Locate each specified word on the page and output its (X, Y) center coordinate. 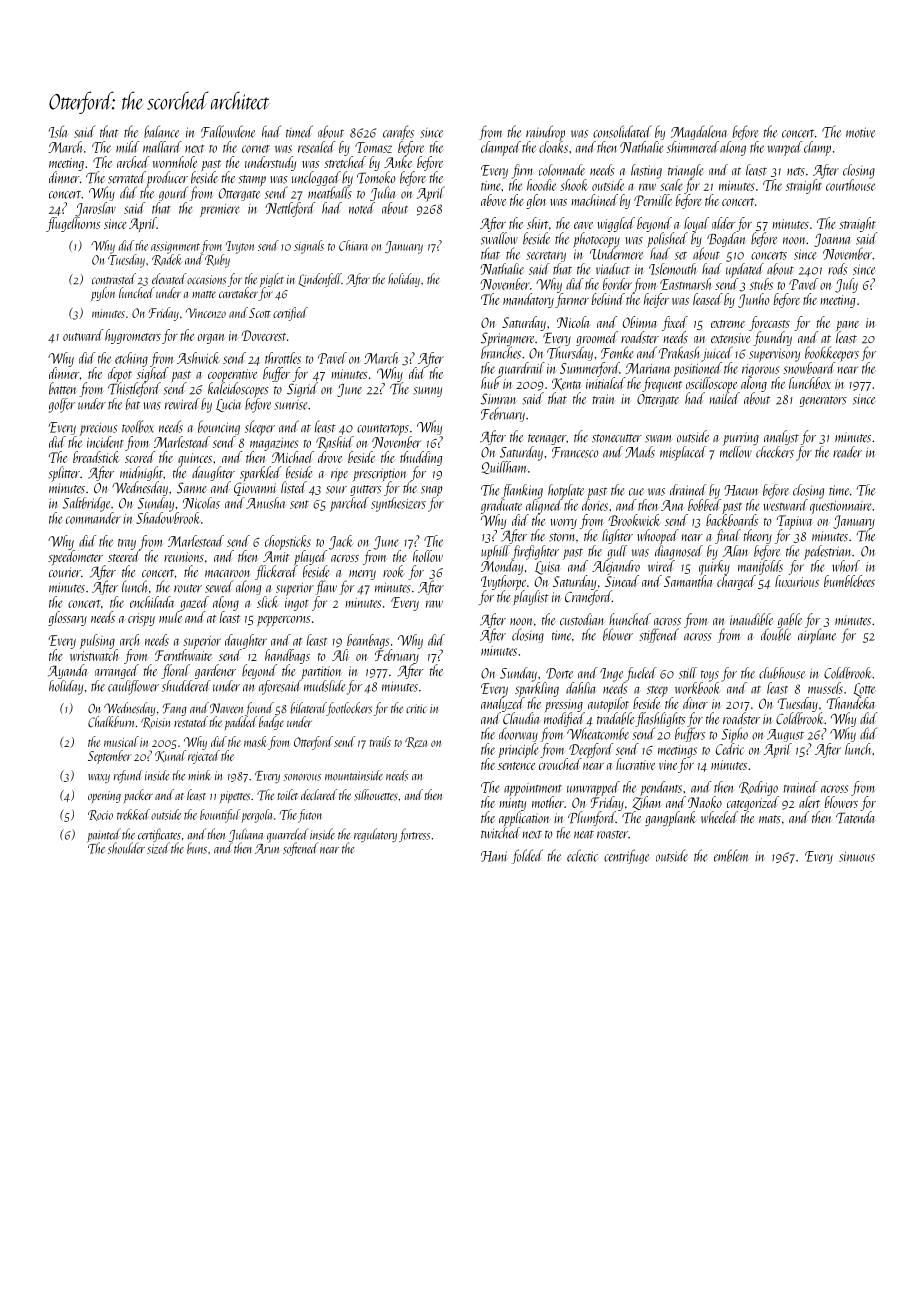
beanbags (368, 641)
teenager (547, 439)
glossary (67, 618)
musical (121, 741)
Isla (58, 131)
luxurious (797, 581)
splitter (64, 474)
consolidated (622, 131)
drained (688, 490)
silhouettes (376, 795)
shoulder (126, 848)
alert (809, 802)
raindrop (545, 133)
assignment (175, 247)
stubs (761, 284)
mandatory (528, 300)
